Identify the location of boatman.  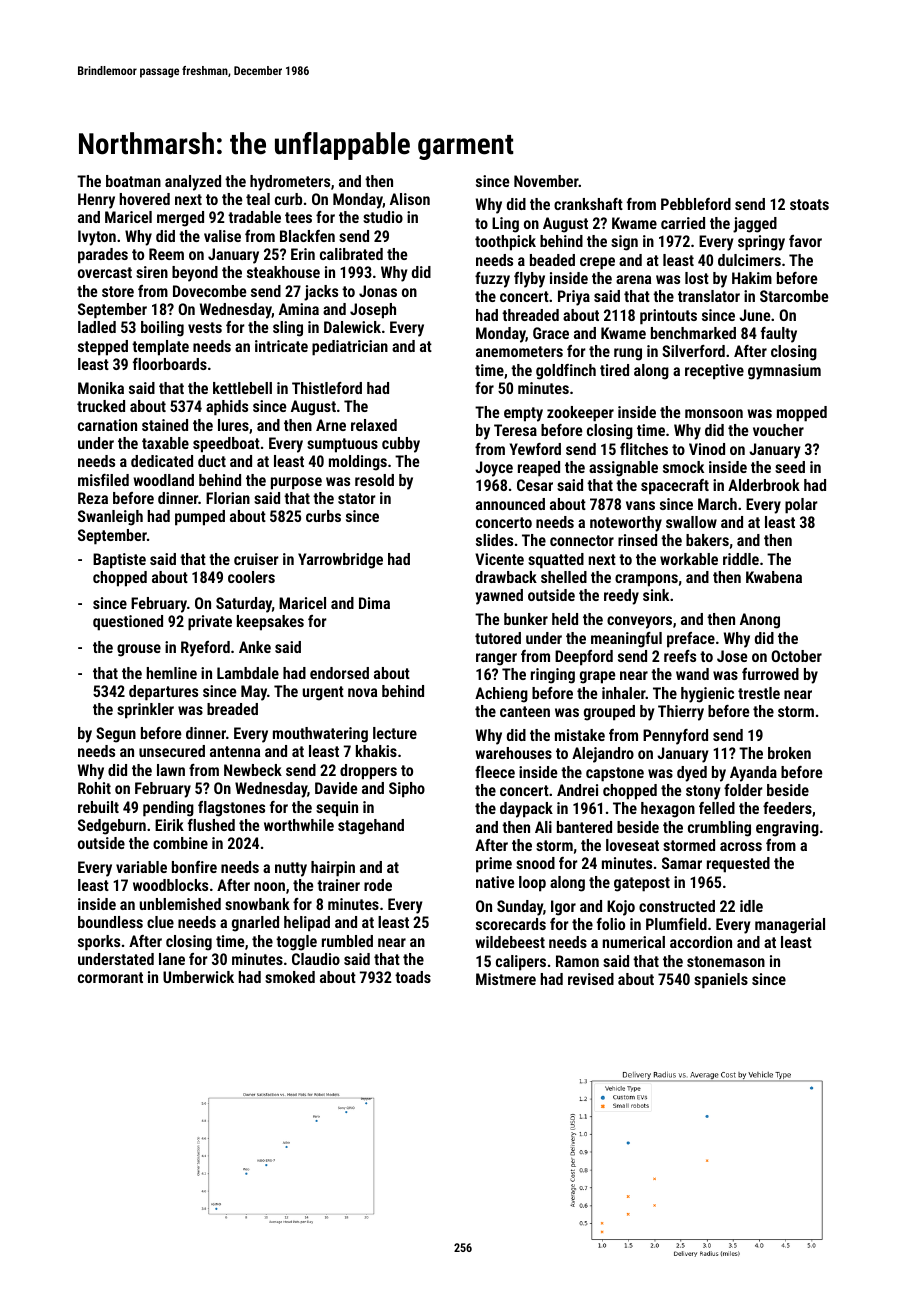
(133, 181).
